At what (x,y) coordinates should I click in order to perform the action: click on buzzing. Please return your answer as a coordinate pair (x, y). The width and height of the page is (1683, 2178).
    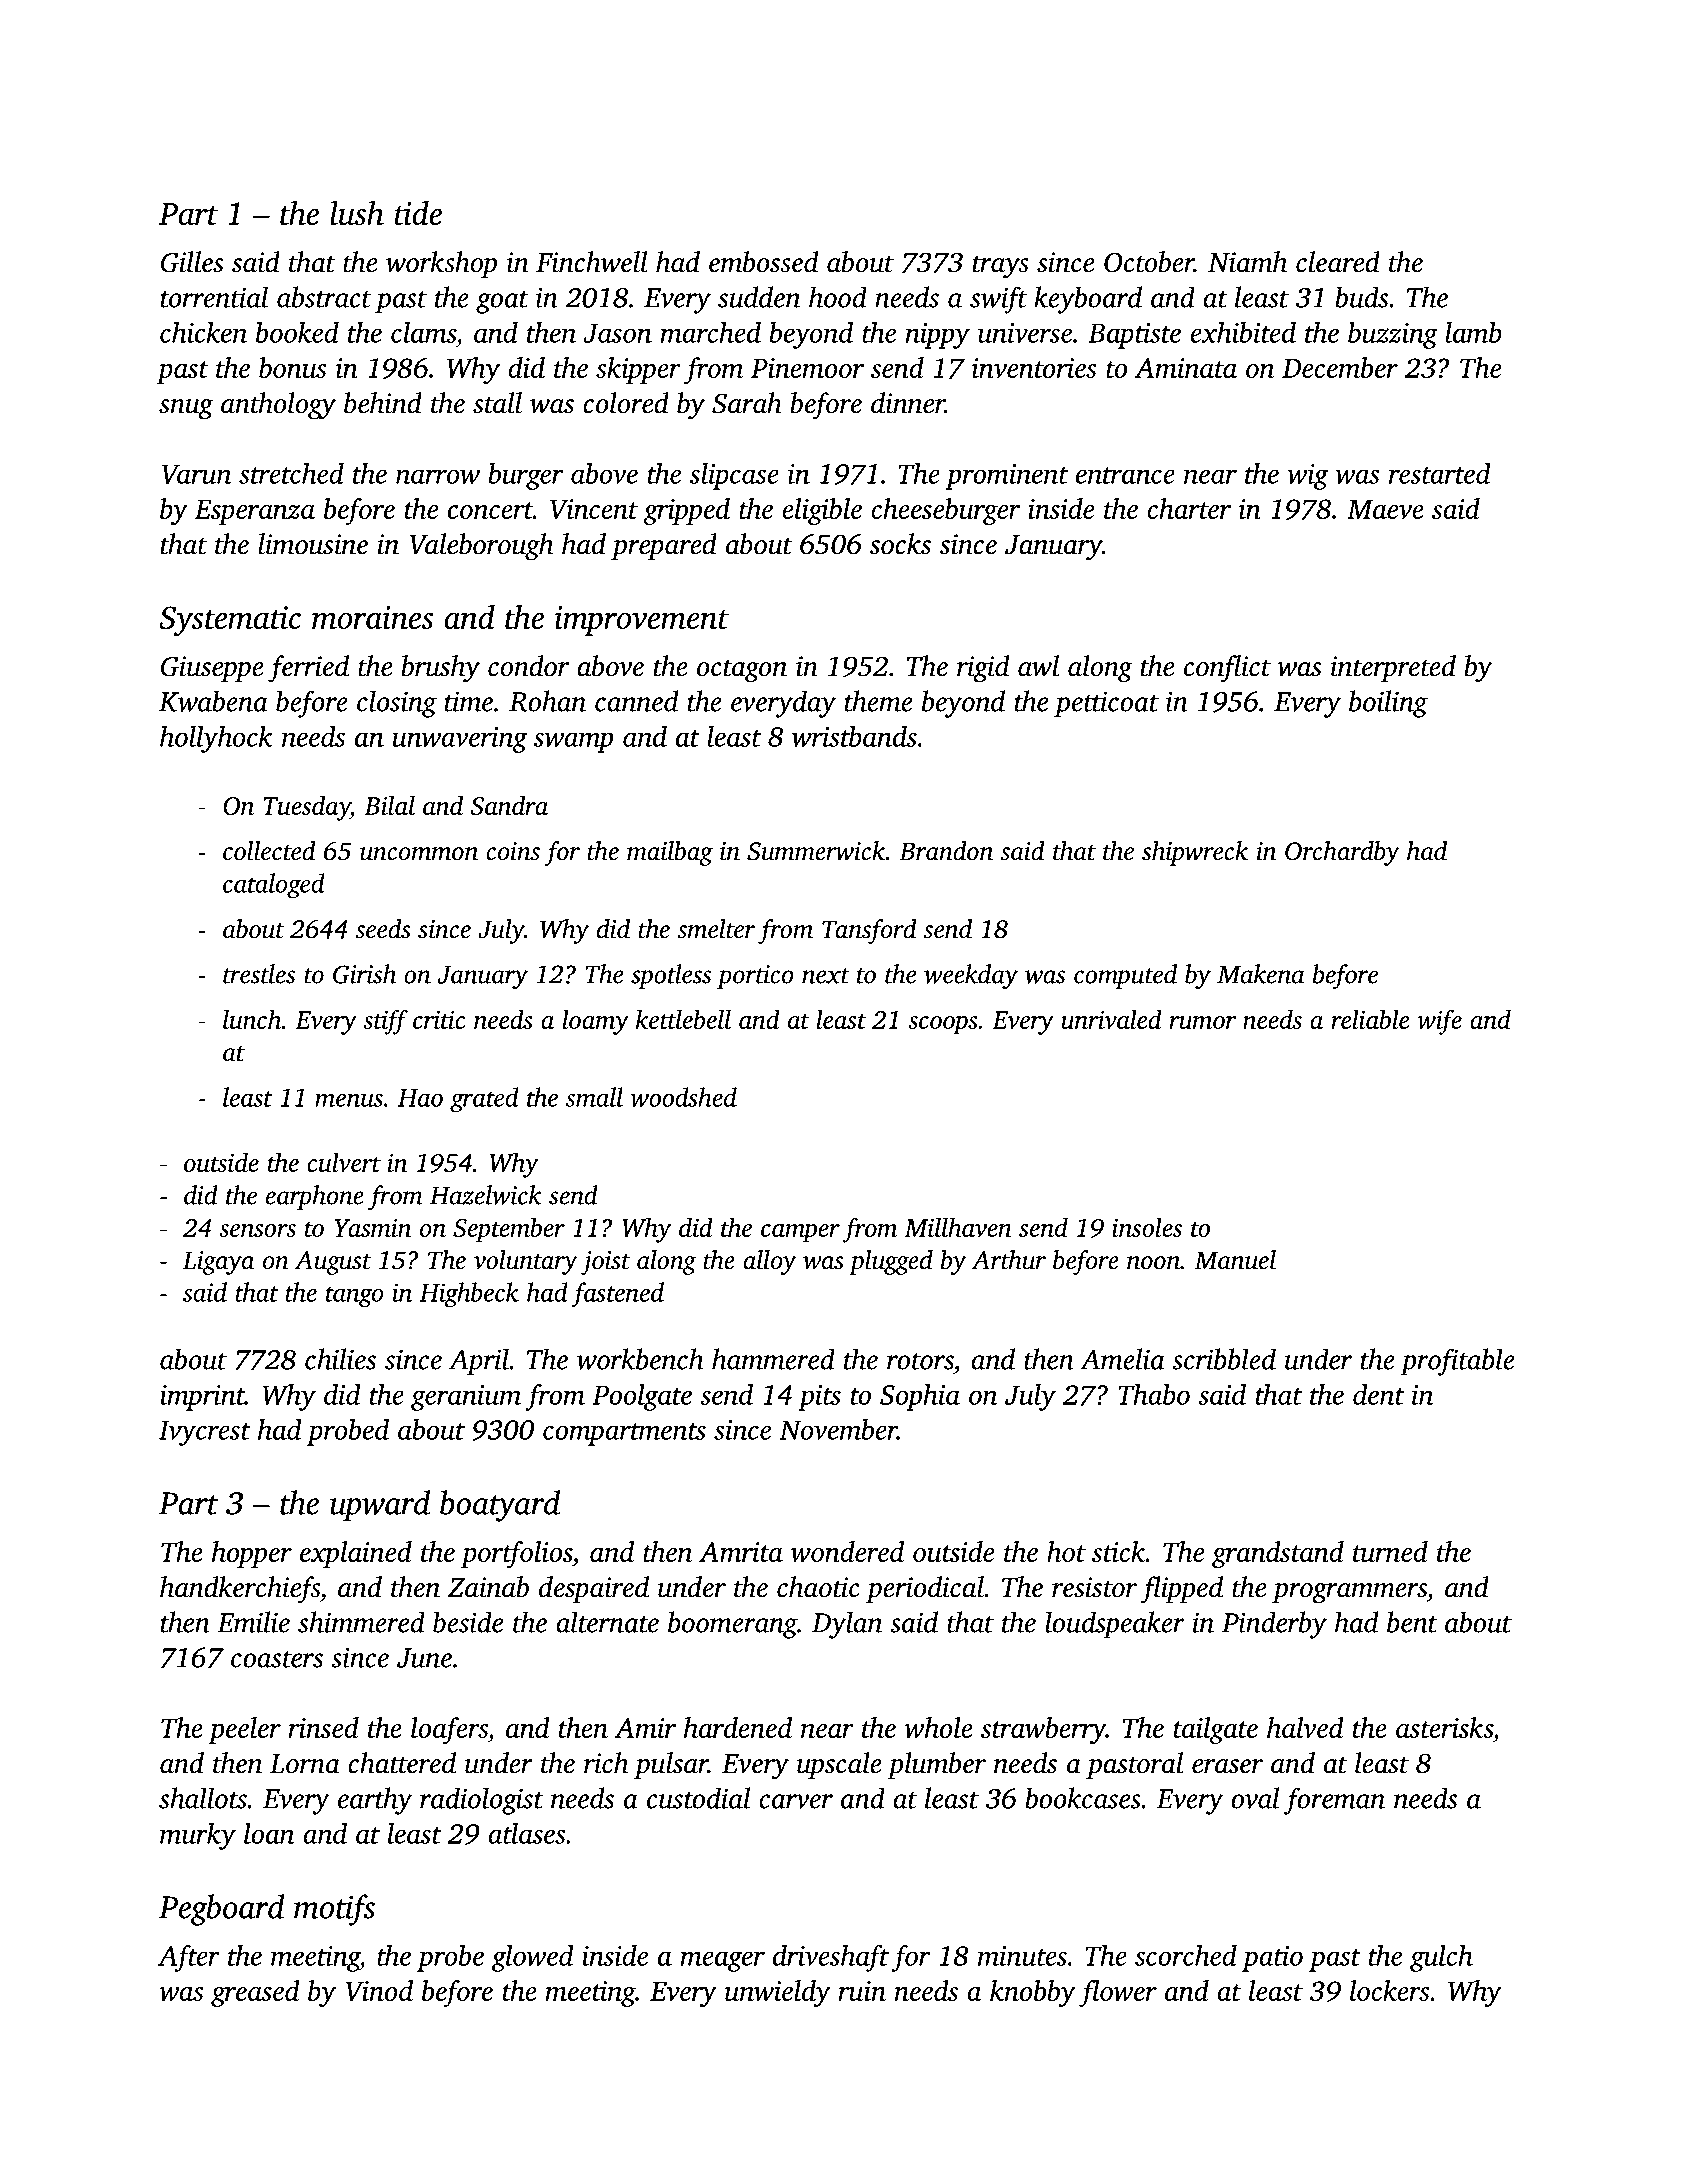
    Looking at the image, I should click on (1393, 335).
